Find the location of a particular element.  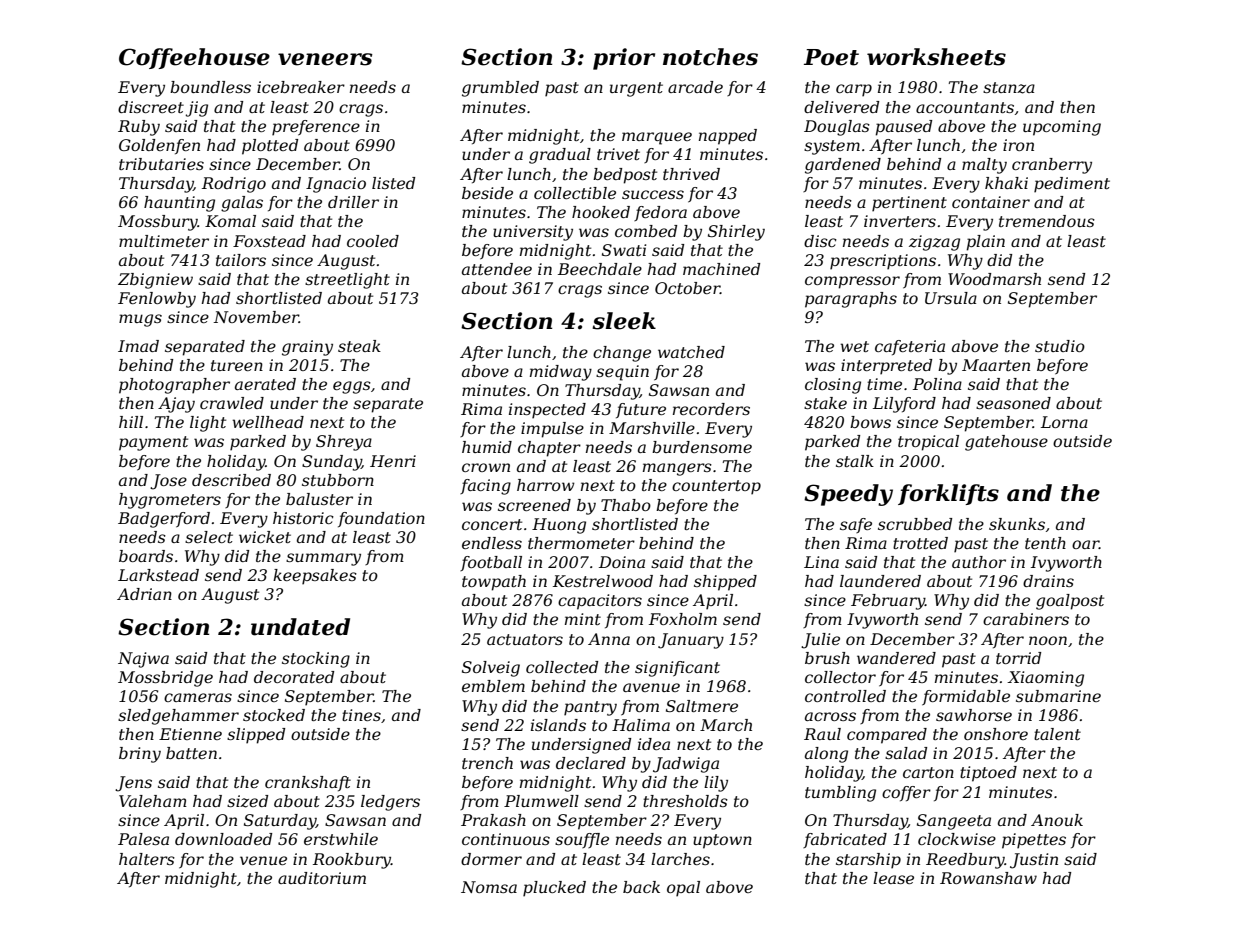

shipped is located at coordinates (725, 583).
